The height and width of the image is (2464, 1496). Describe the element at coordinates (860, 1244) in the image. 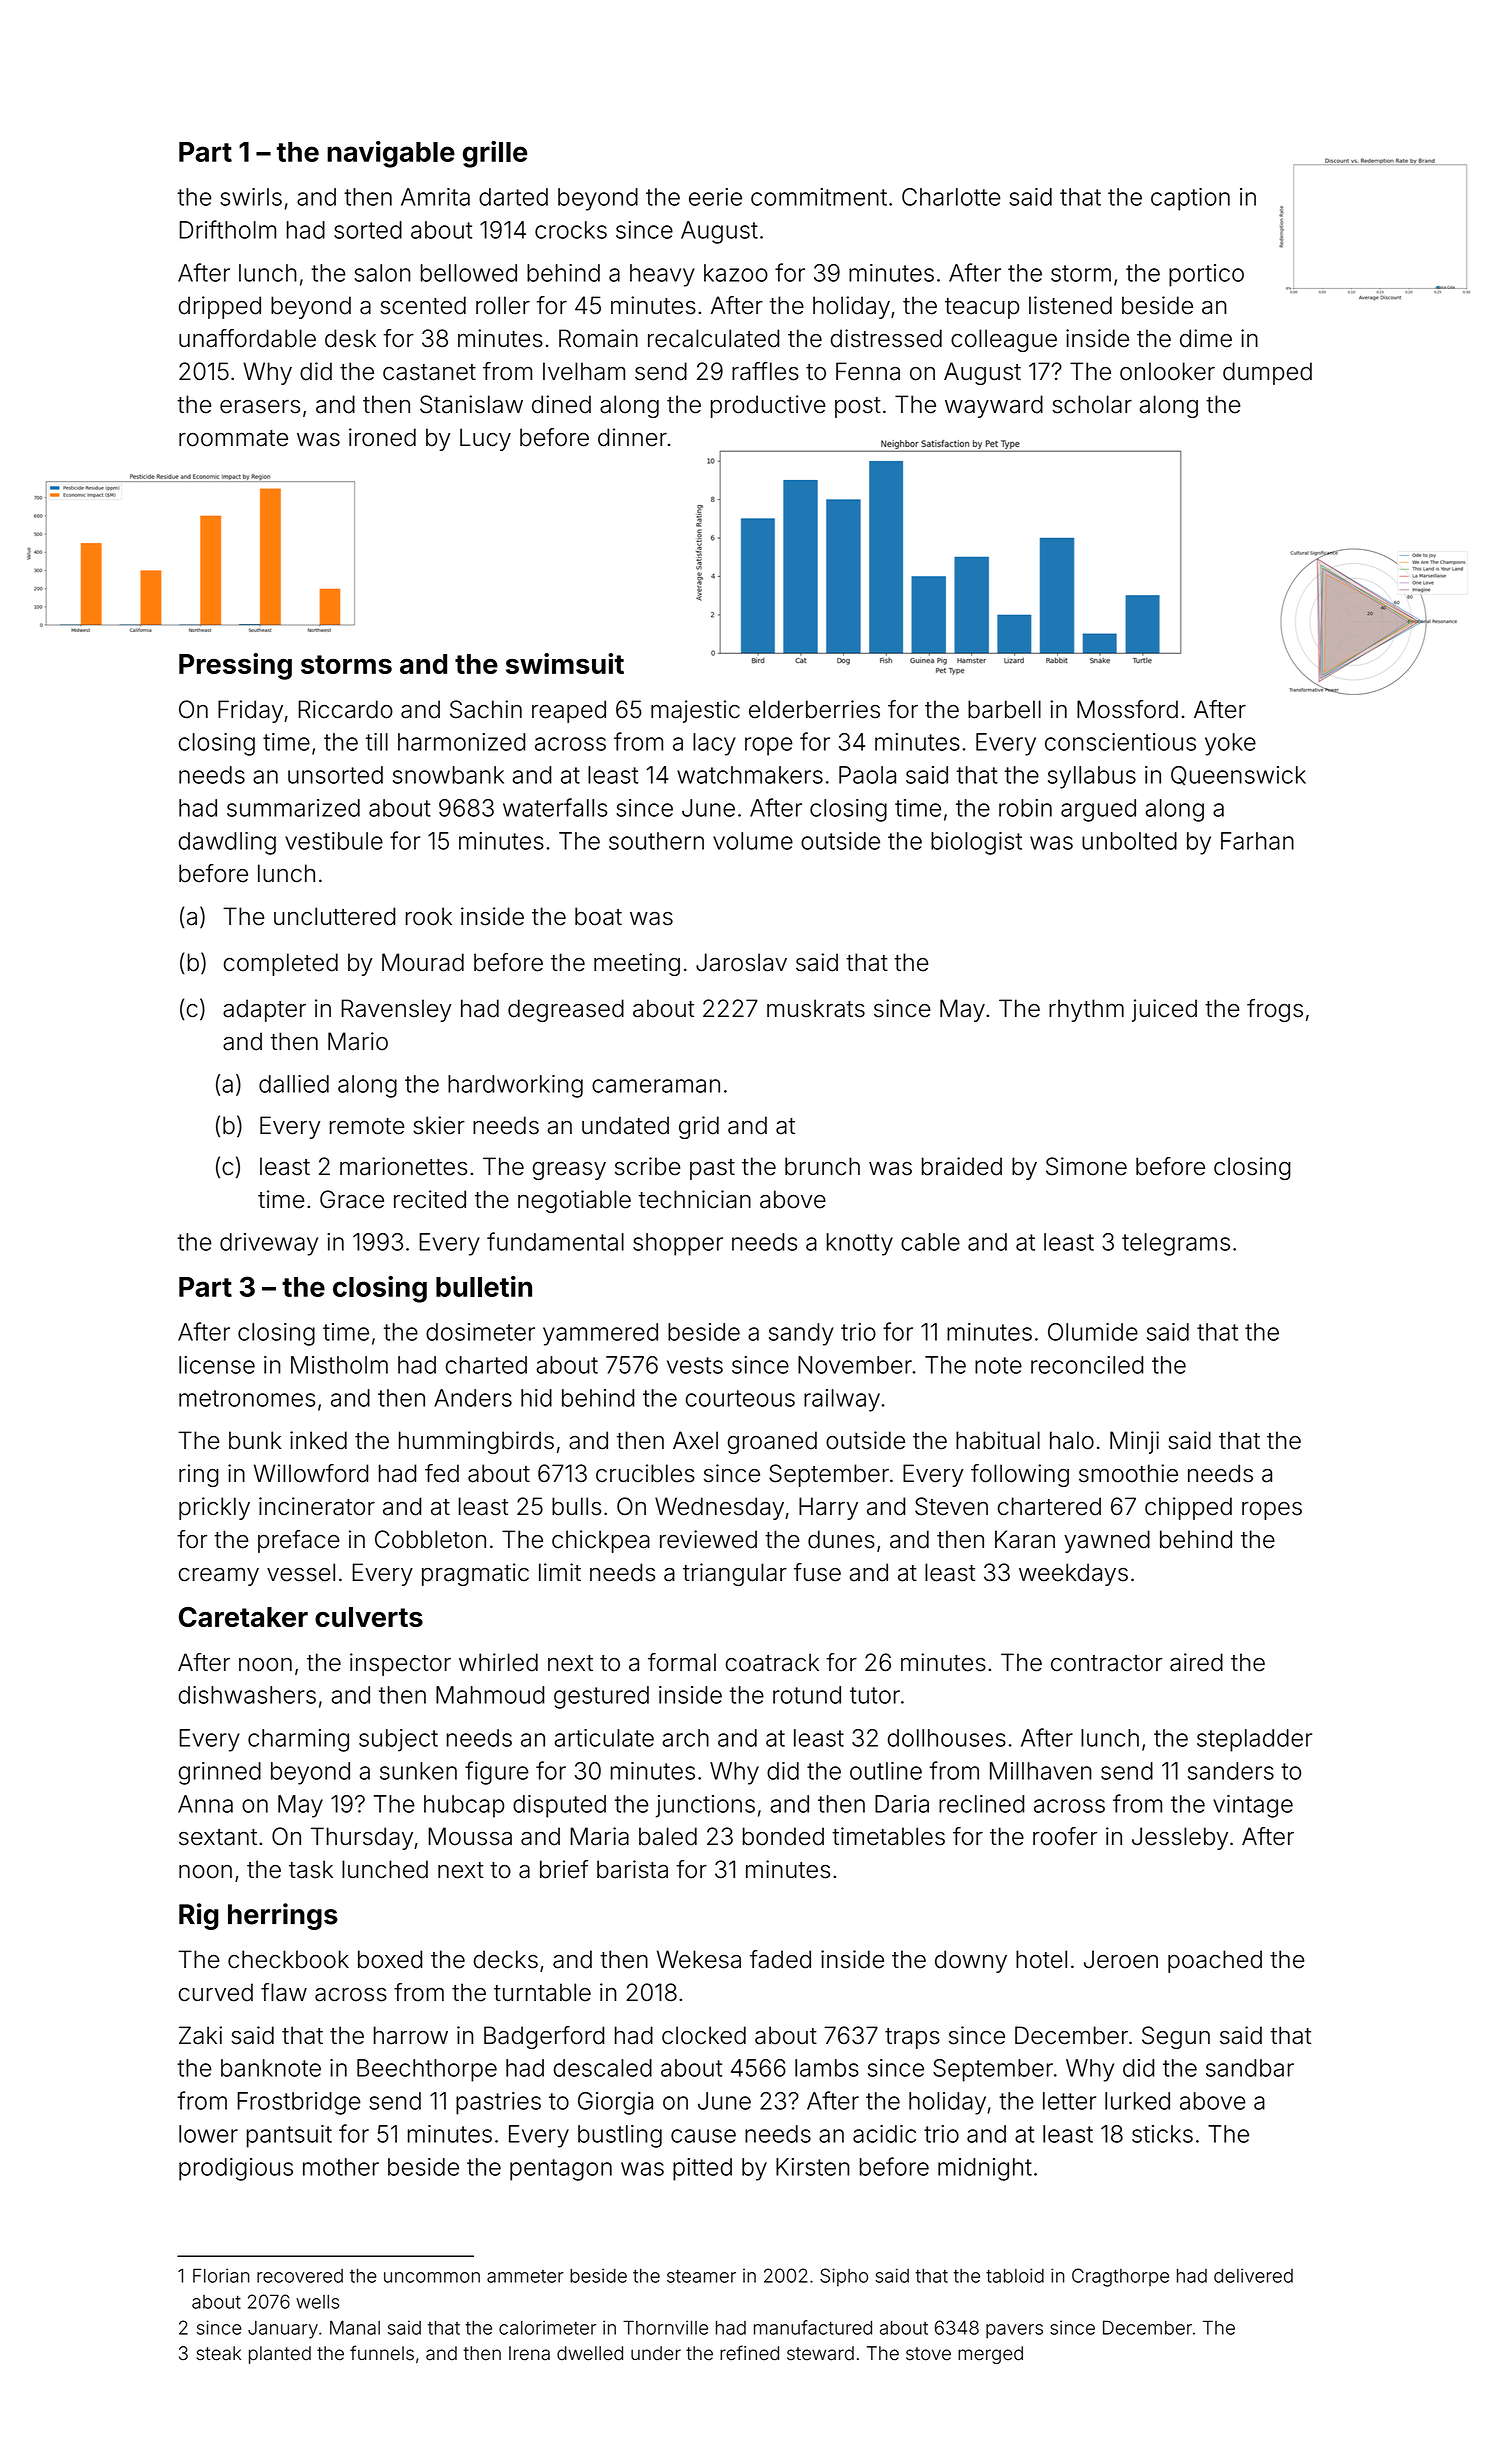

I see `knotty` at that location.
